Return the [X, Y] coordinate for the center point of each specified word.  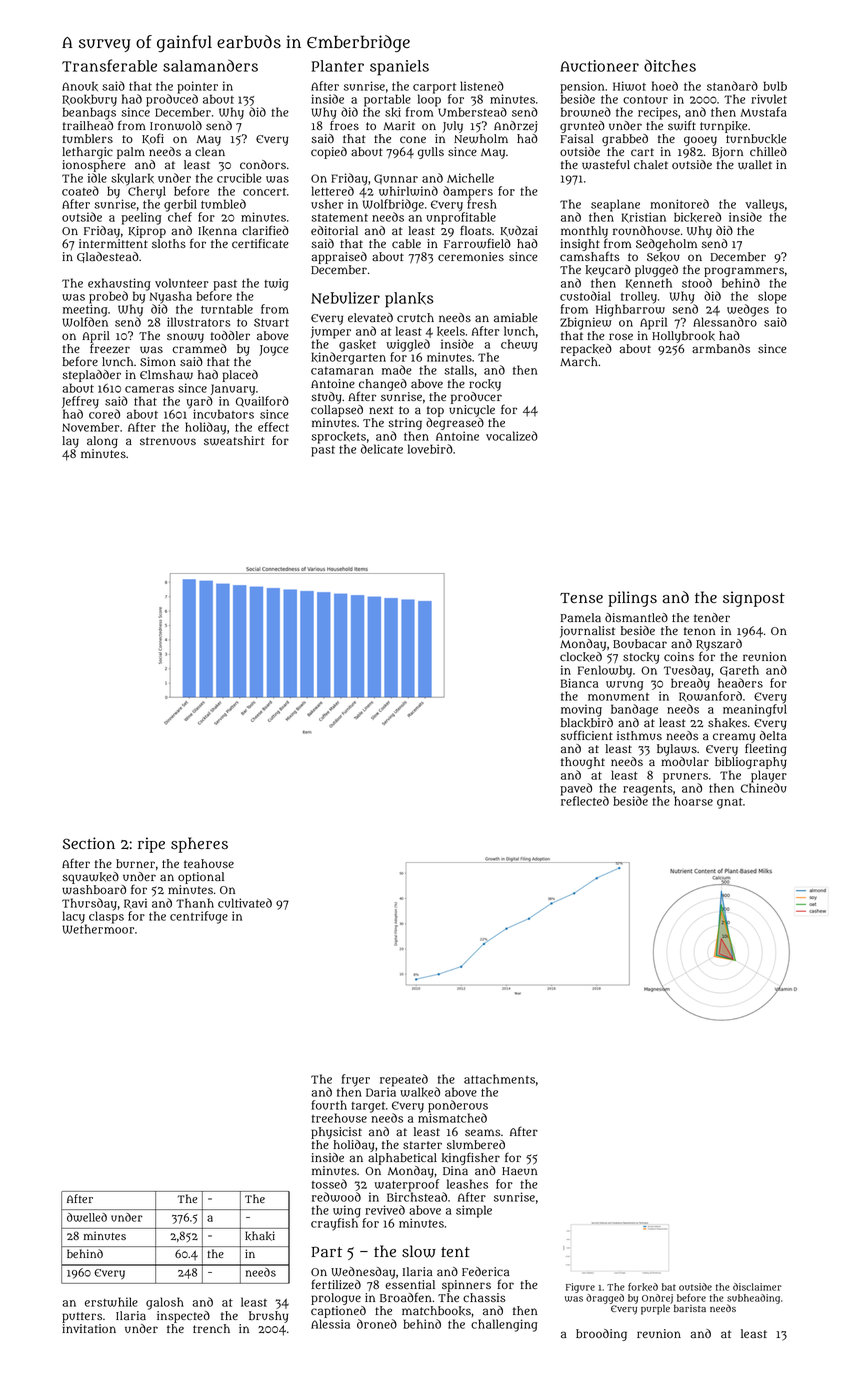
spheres [199, 845]
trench [211, 1328]
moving [581, 710]
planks [409, 300]
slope [772, 297]
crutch [415, 317]
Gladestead [108, 257]
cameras [149, 389]
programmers [744, 272]
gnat [730, 803]
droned [377, 1324]
